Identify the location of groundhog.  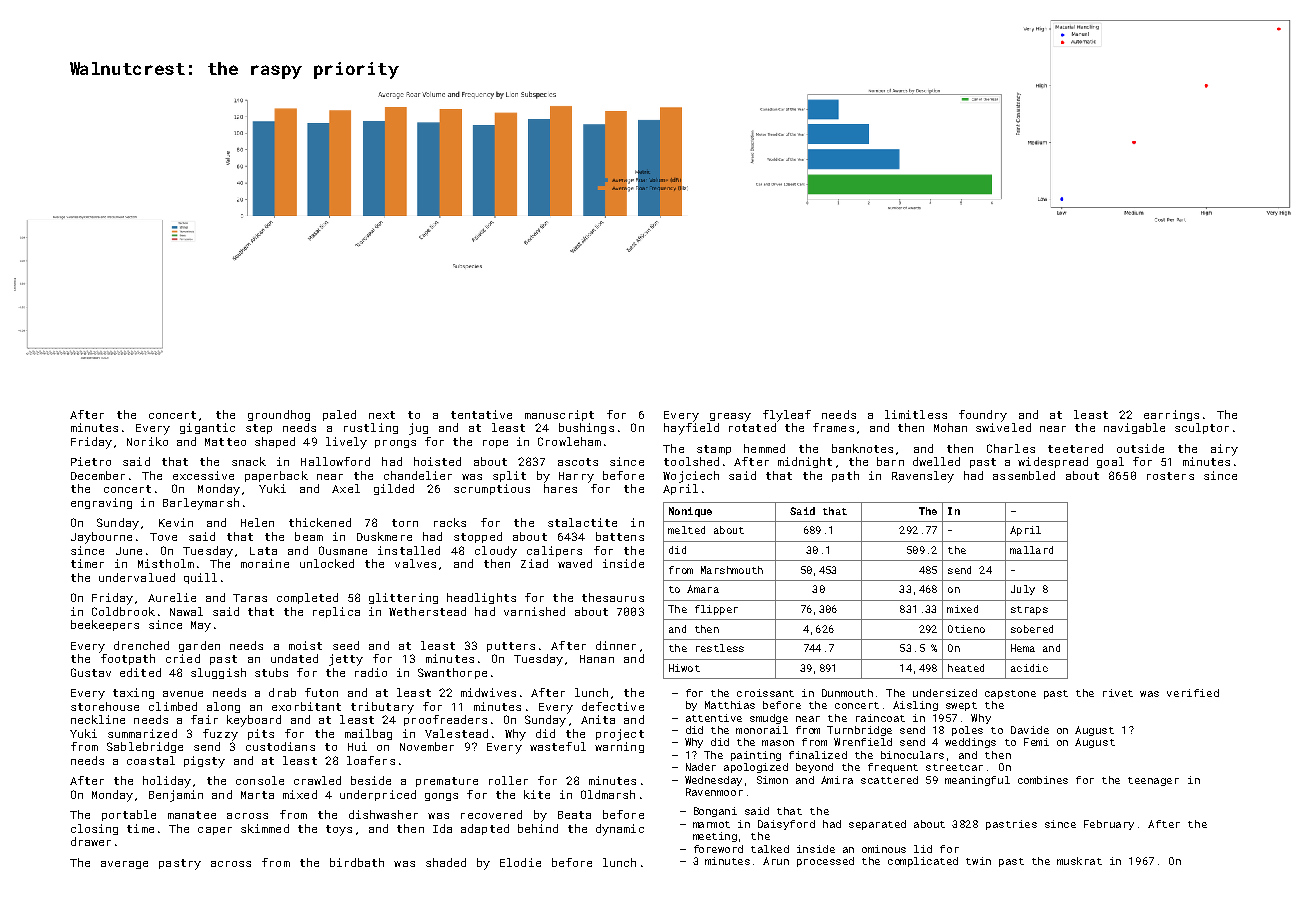
(279, 415).
